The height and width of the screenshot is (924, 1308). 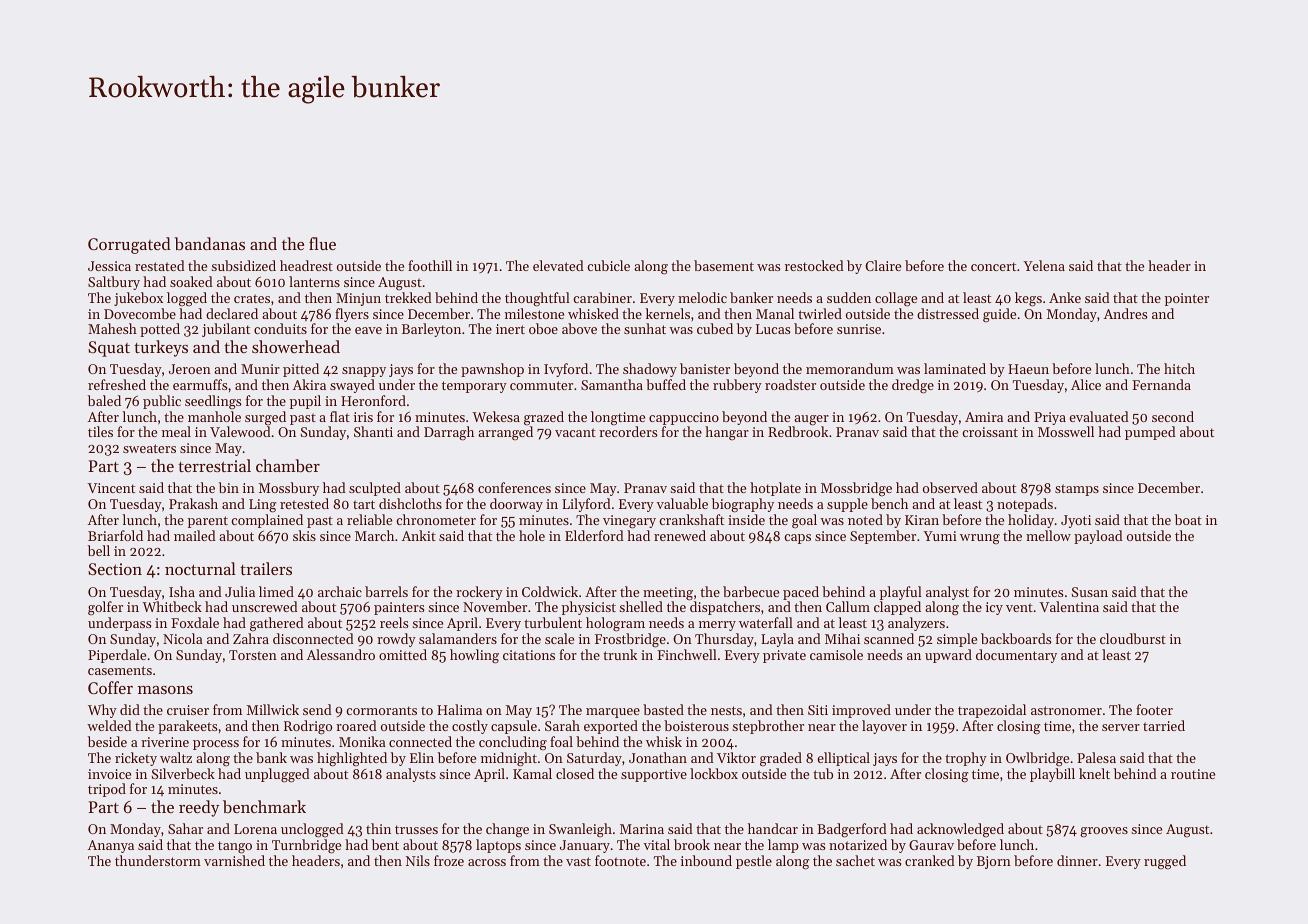 I want to click on send, so click(x=317, y=709).
